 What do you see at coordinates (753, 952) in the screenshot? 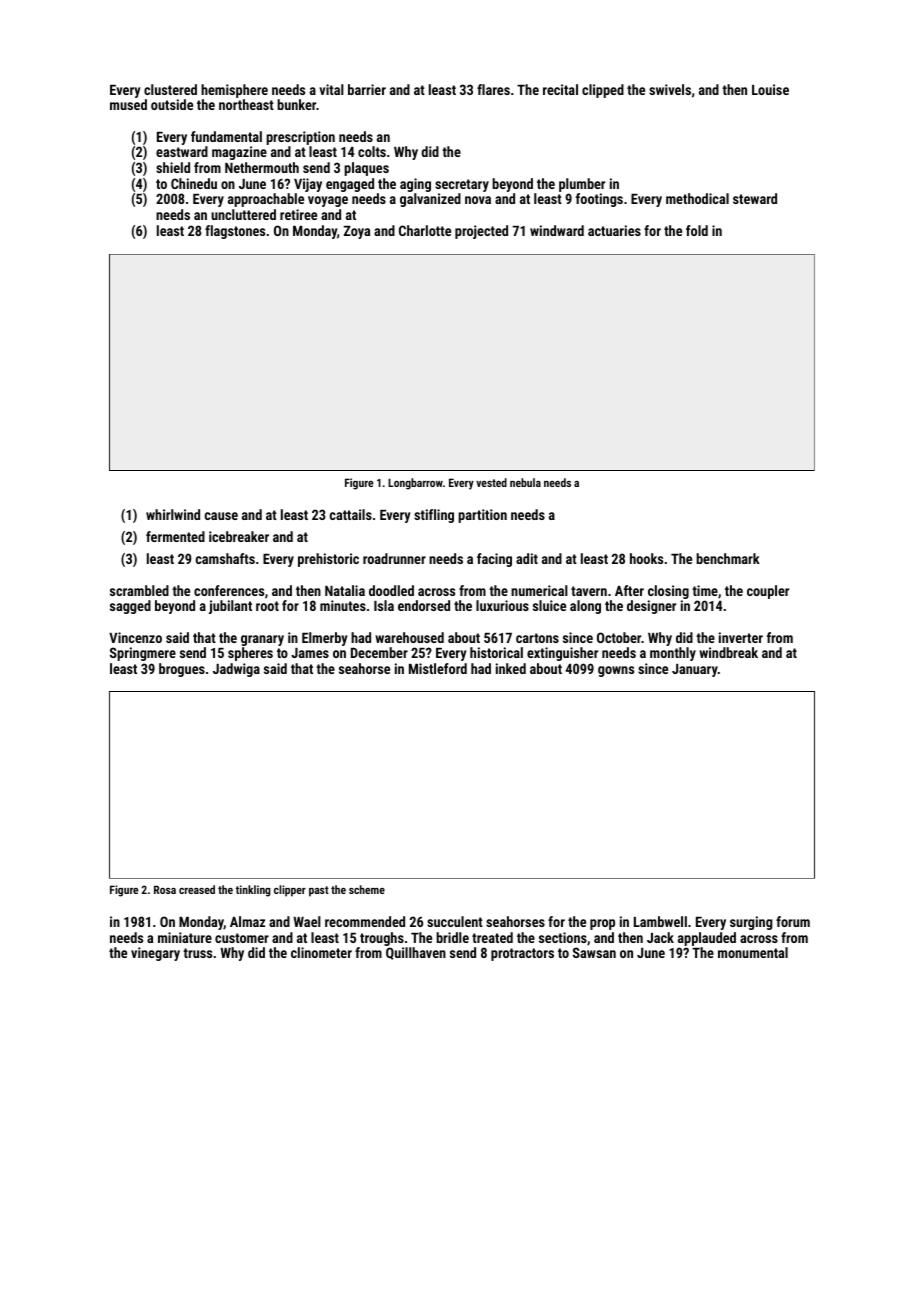
I see `monumental` at bounding box center [753, 952].
